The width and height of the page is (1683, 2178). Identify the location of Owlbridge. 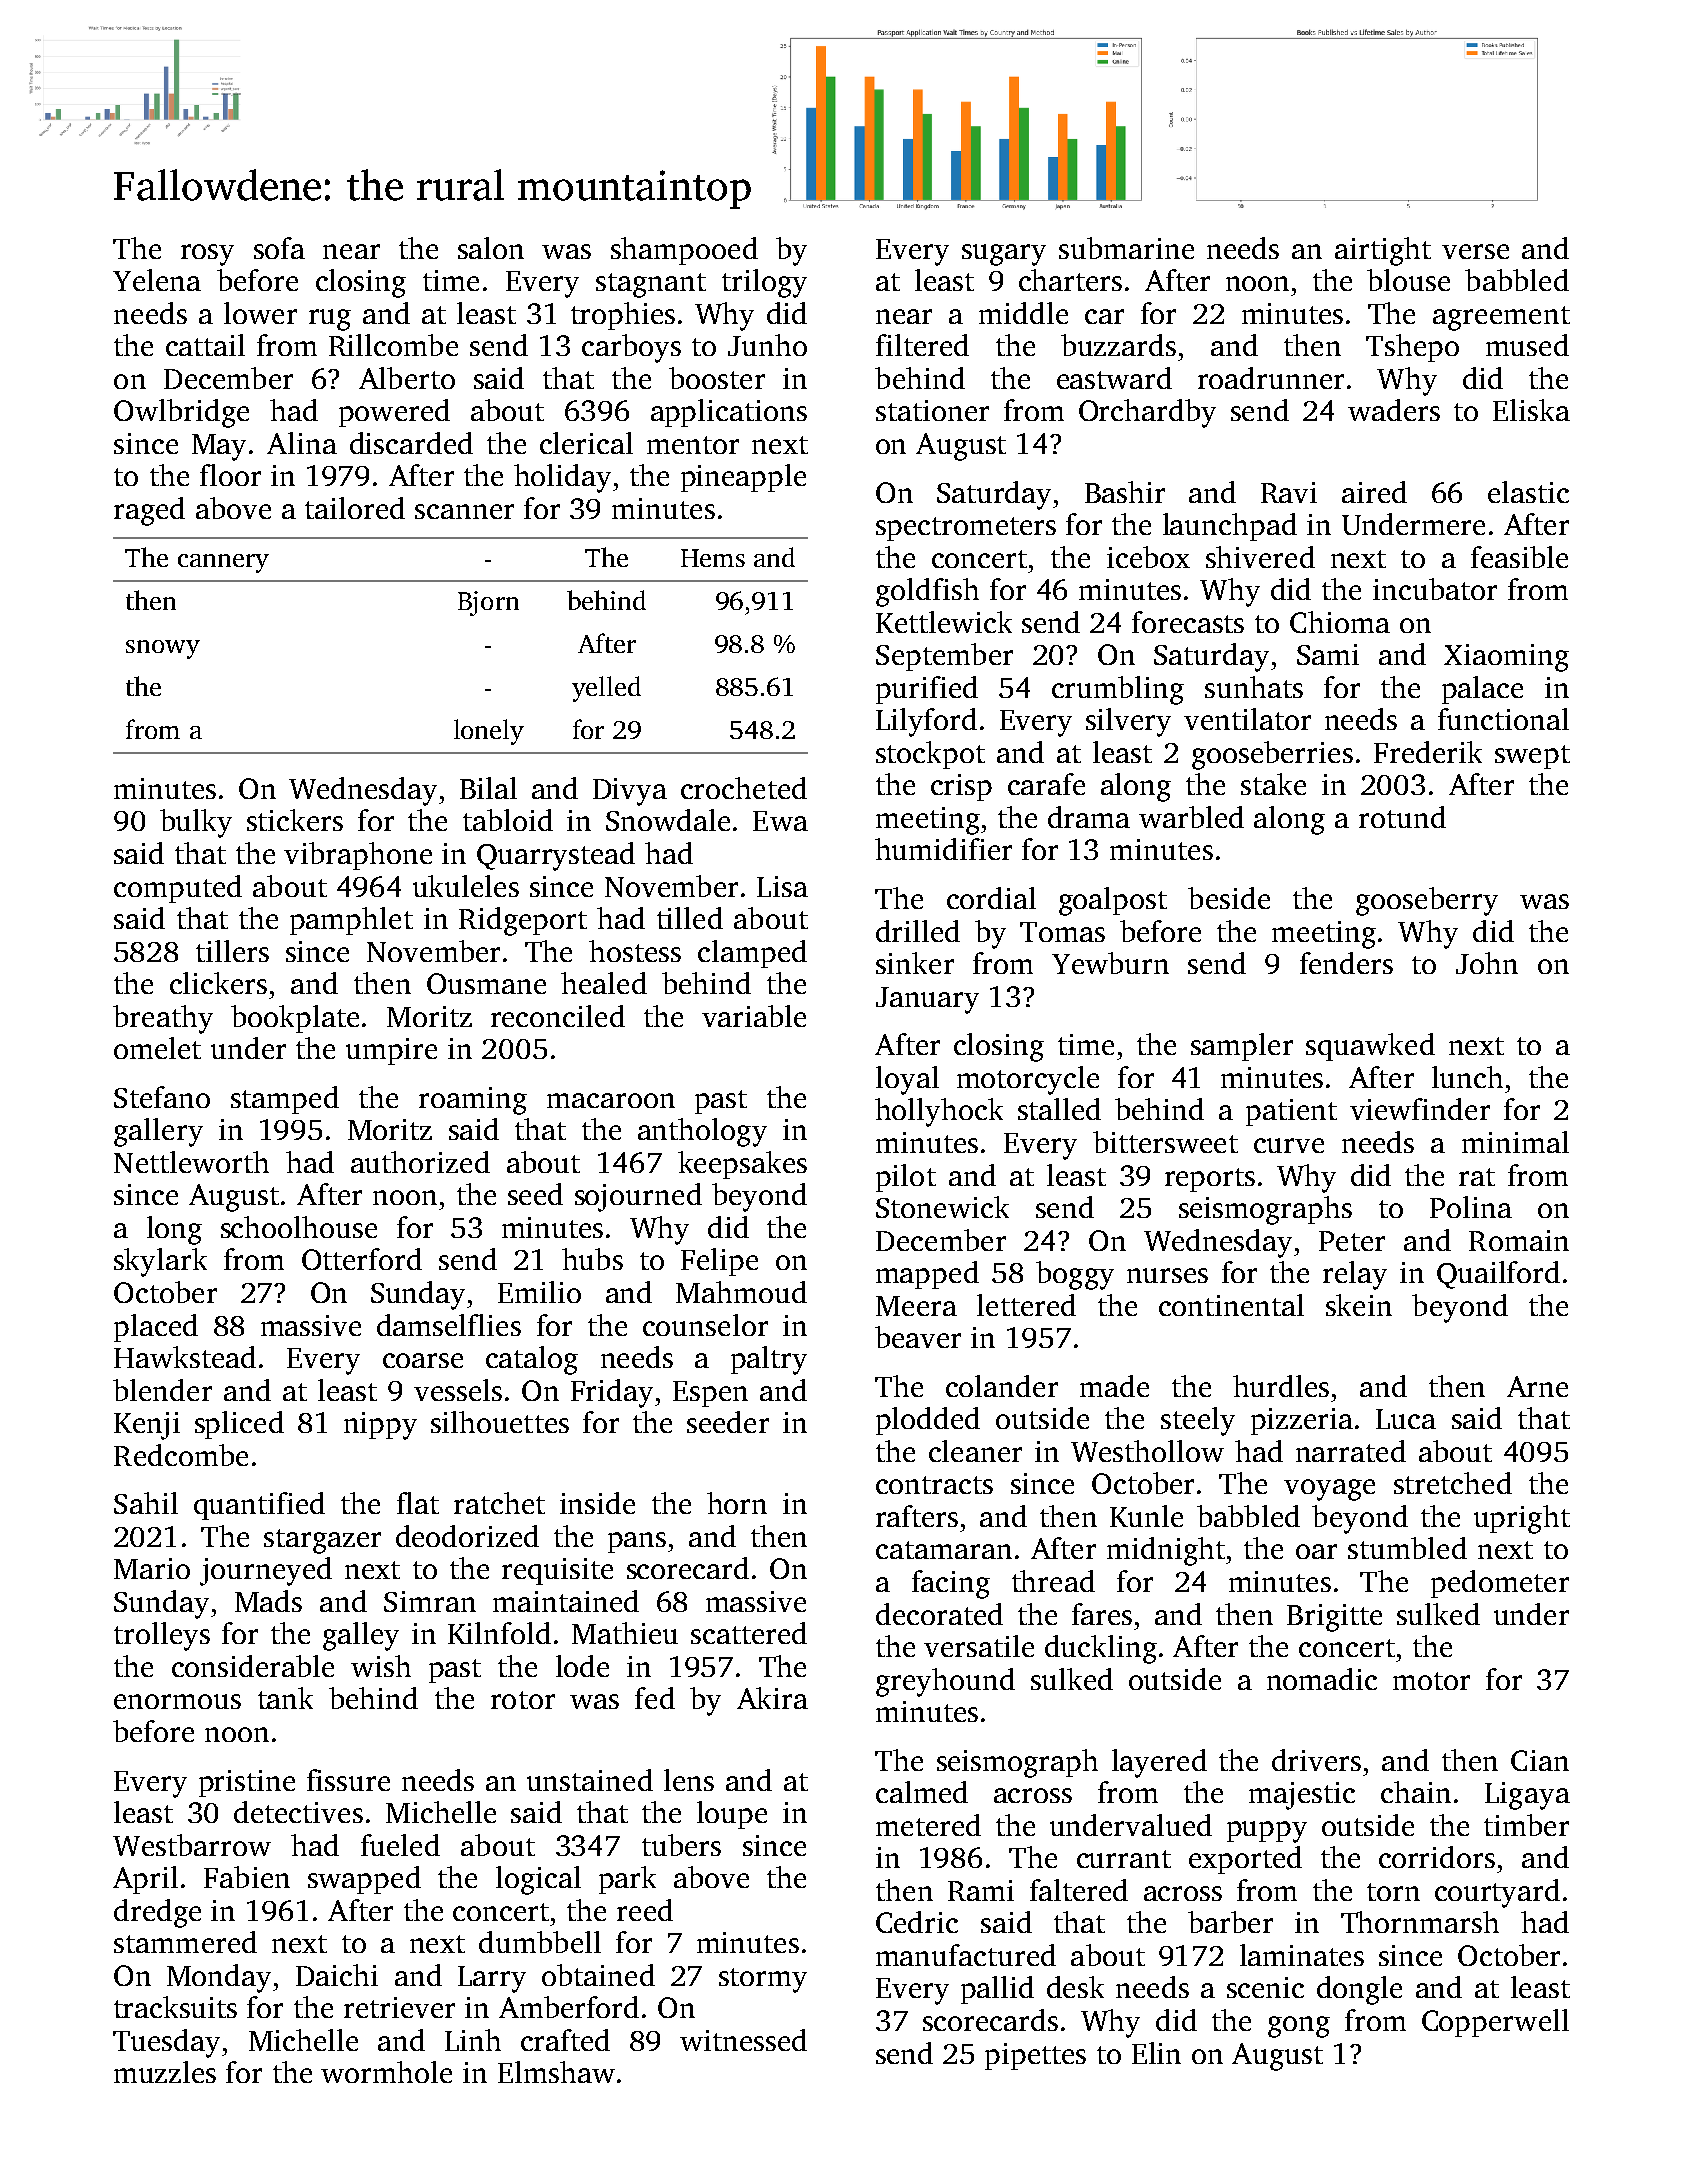
(181, 413).
